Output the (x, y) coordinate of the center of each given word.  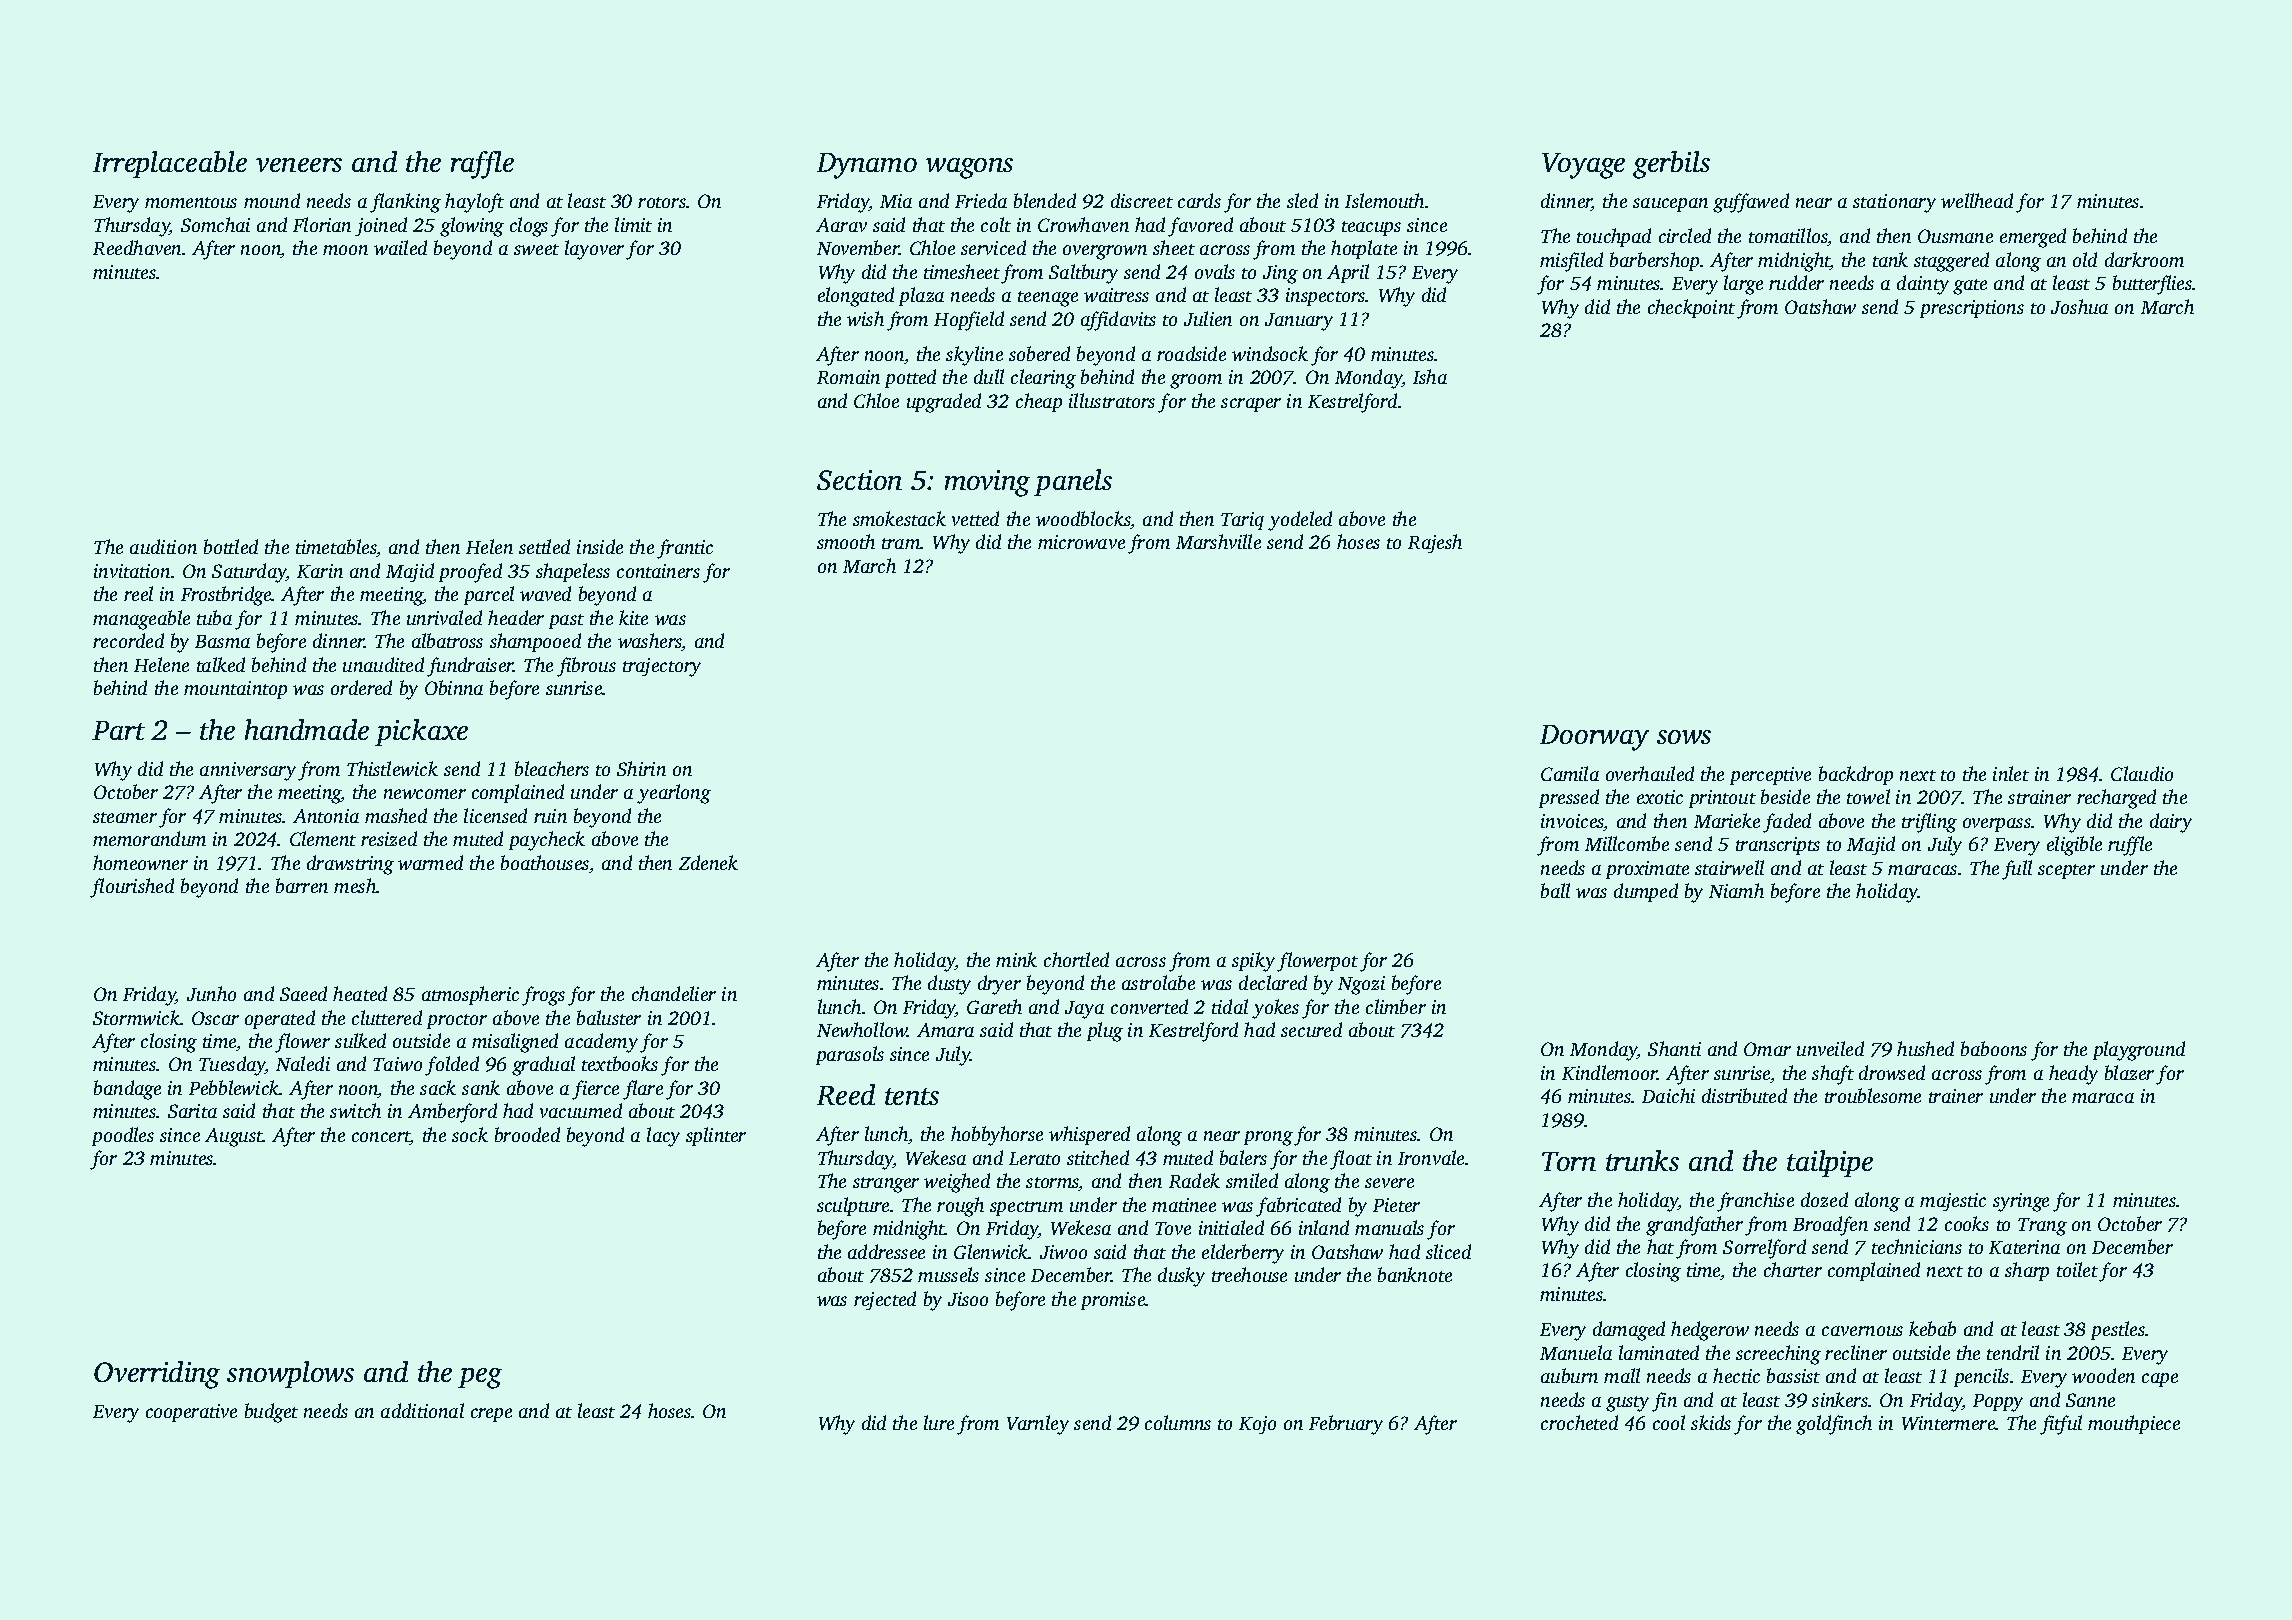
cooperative (191, 1413)
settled (544, 546)
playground (2139, 1051)
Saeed (303, 993)
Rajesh (1435, 543)
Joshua (2079, 306)
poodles (123, 1136)
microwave (1081, 542)
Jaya (1084, 1010)
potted (910, 378)
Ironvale (1431, 1157)
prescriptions (1972, 309)
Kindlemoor (1609, 1072)
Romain (848, 377)
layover (594, 250)
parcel (489, 595)
